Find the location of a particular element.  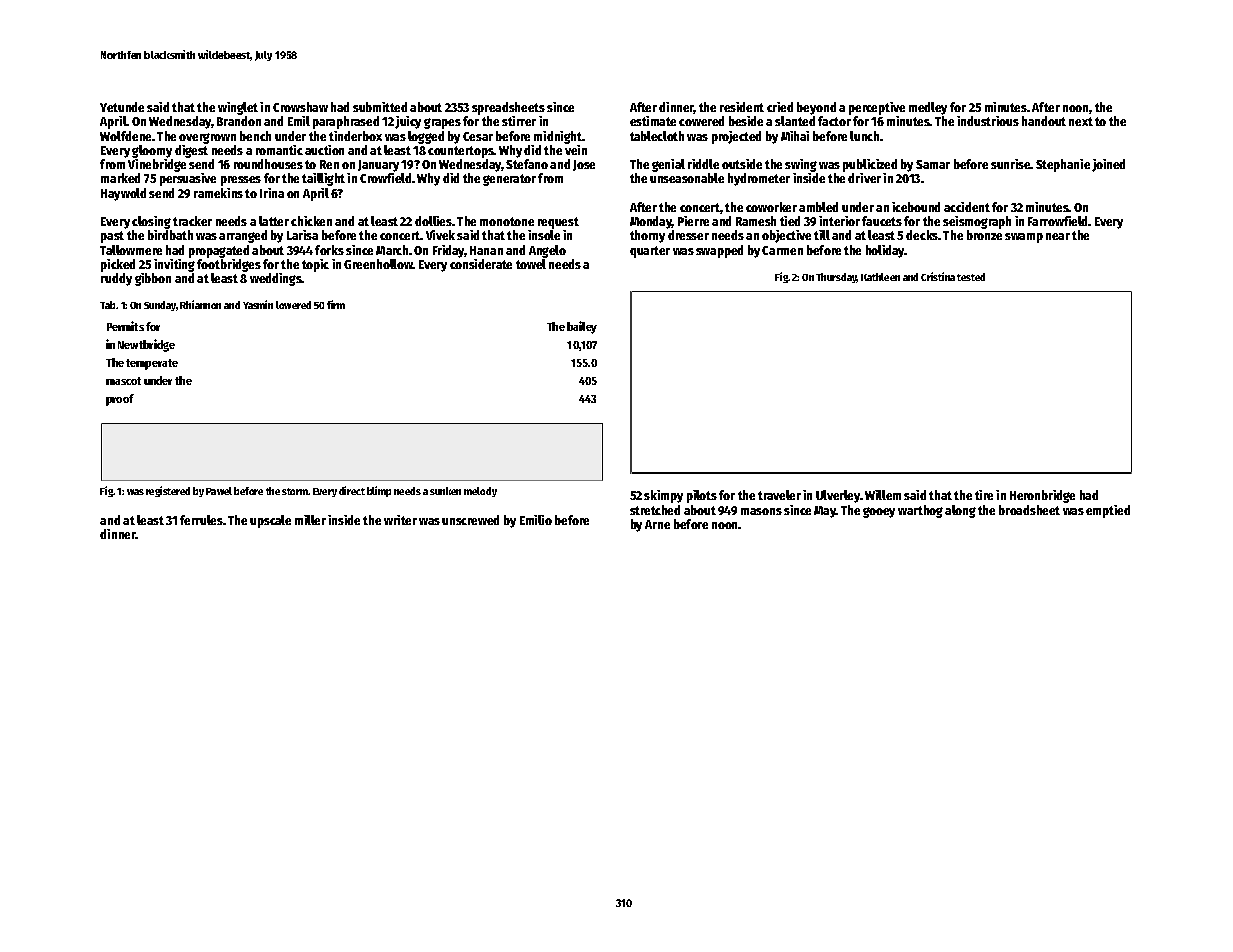

resident is located at coordinates (742, 107).
